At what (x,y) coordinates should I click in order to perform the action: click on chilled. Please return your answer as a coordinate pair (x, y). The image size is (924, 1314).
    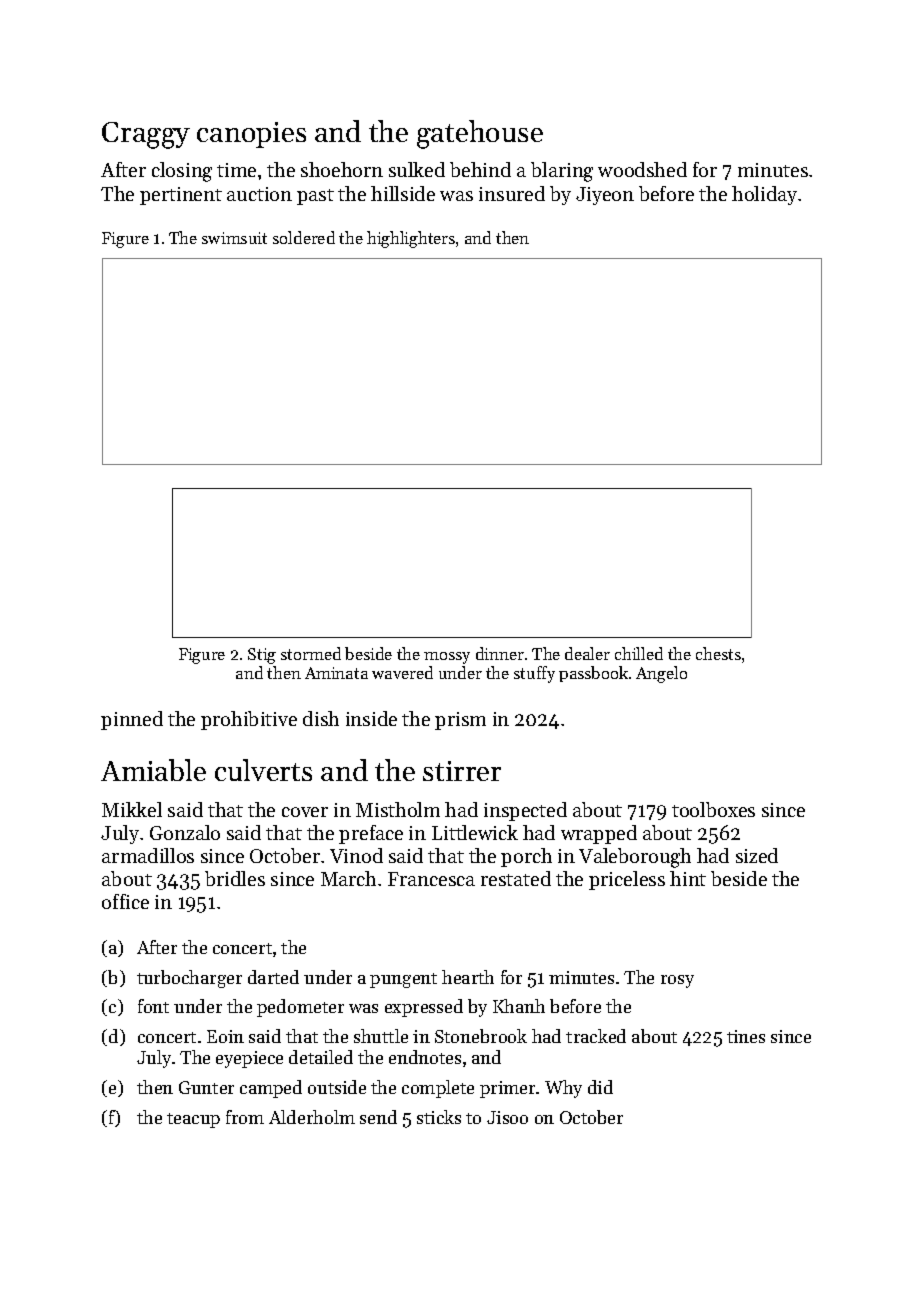
    Looking at the image, I should click on (639, 653).
